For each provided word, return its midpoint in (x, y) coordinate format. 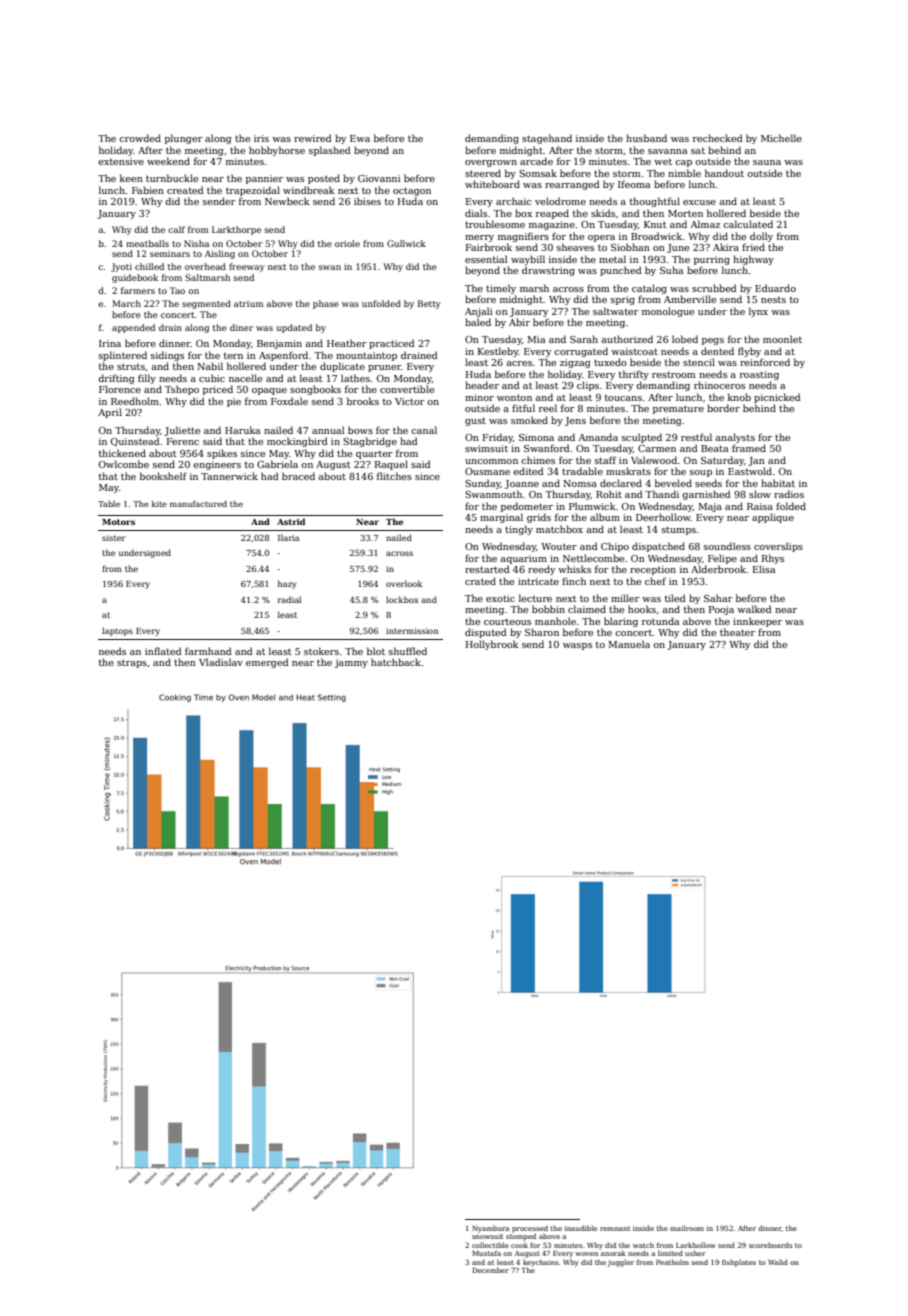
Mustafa (486, 1253)
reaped (552, 214)
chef (655, 581)
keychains (541, 1263)
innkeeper (757, 622)
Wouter (559, 546)
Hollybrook (492, 645)
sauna (767, 162)
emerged (267, 663)
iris (261, 138)
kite (159, 504)
